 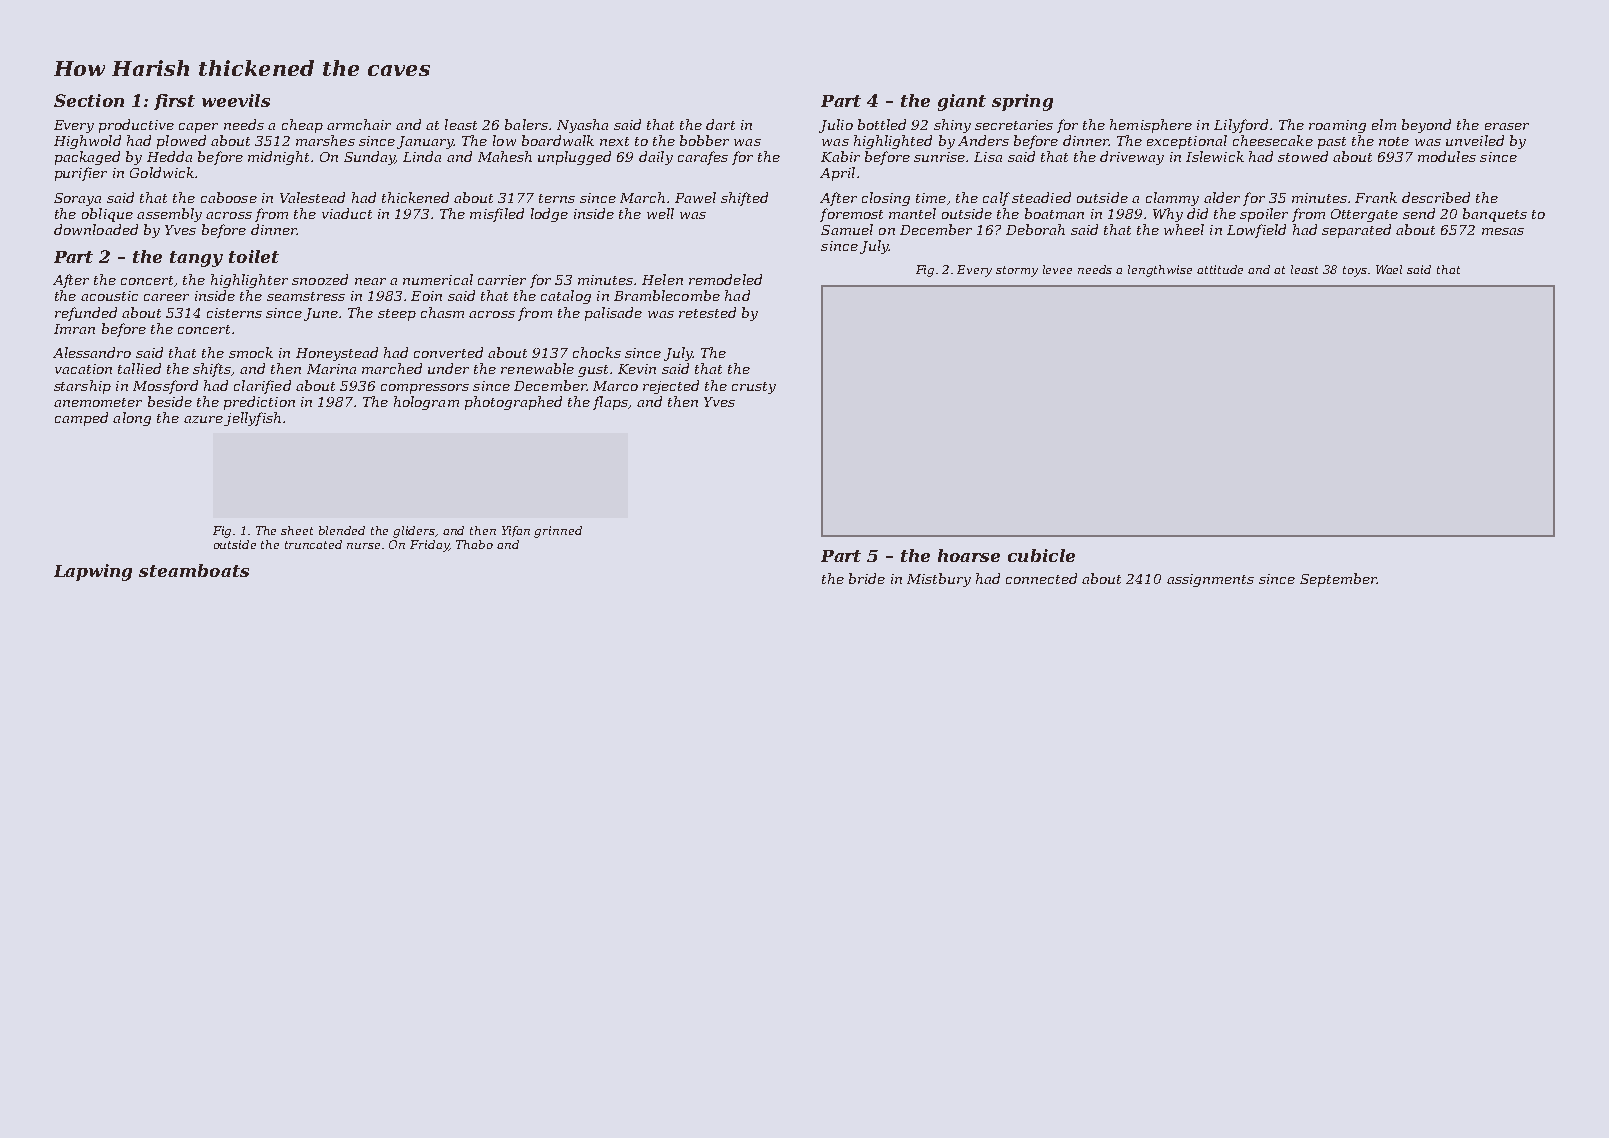 What do you see at coordinates (194, 570) in the page?
I see `steamboats` at bounding box center [194, 570].
